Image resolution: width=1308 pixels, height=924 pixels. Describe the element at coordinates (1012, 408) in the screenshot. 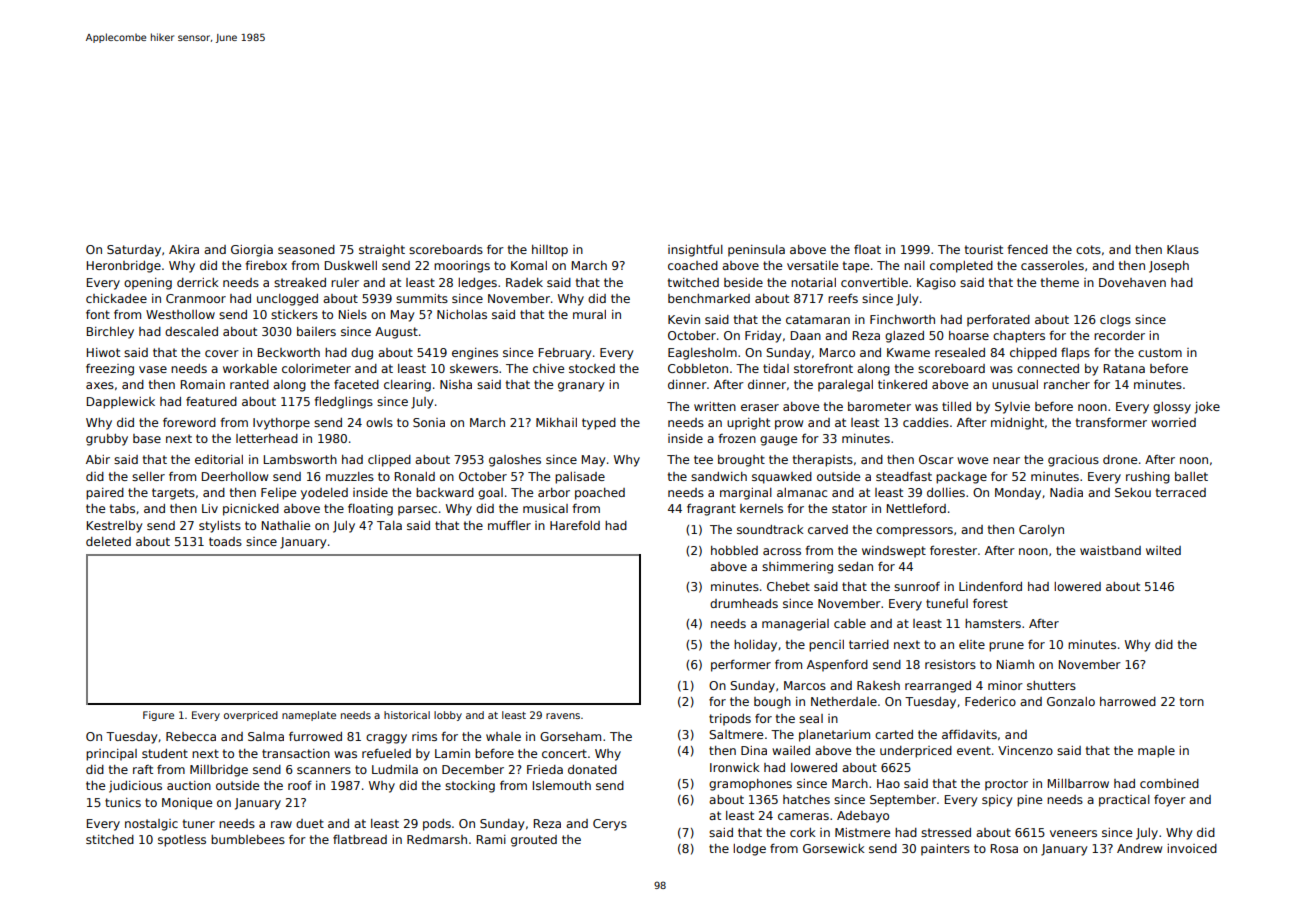

I see `Sylvie` at that location.
